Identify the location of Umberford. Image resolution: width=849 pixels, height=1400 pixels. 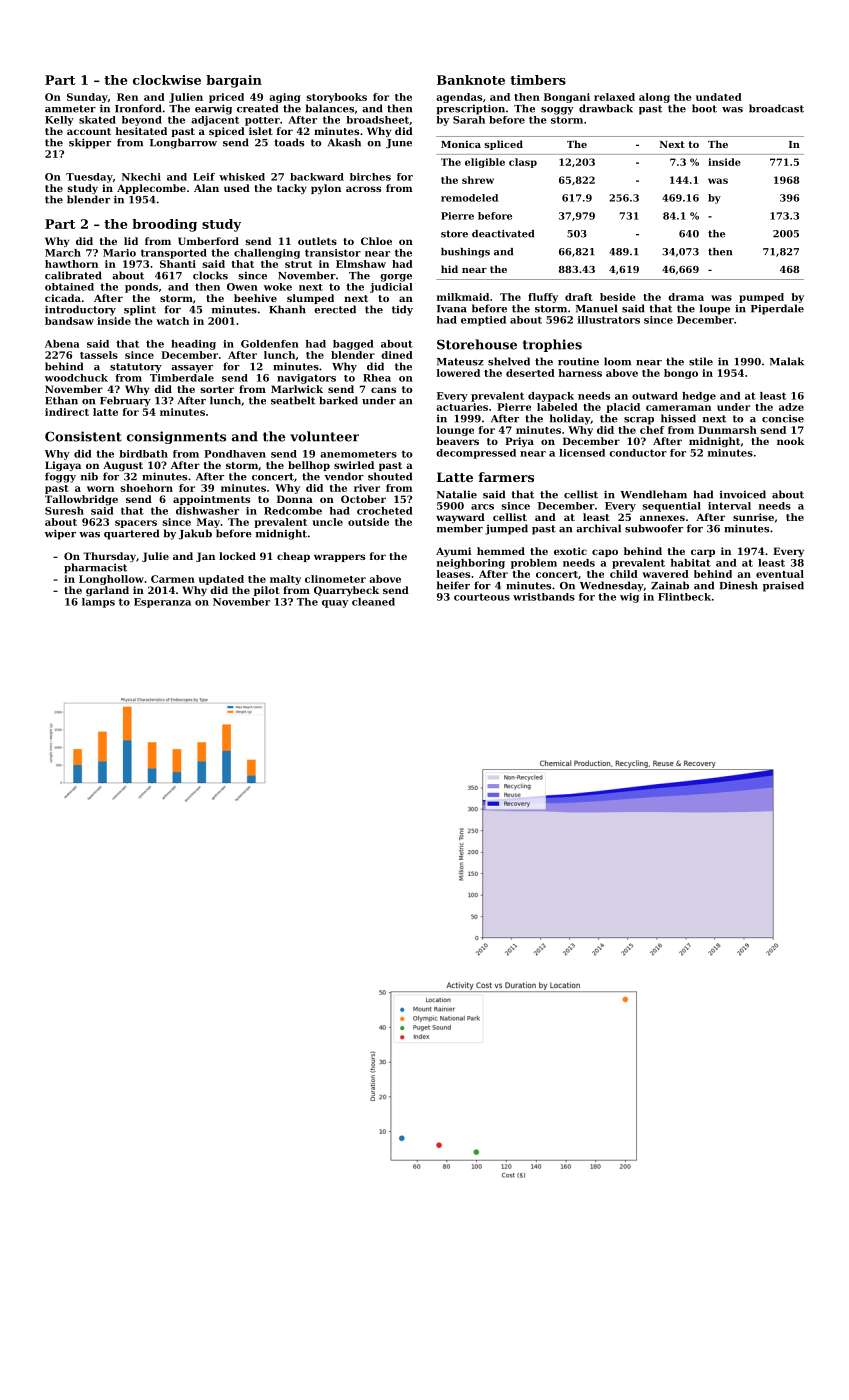
(208, 241).
